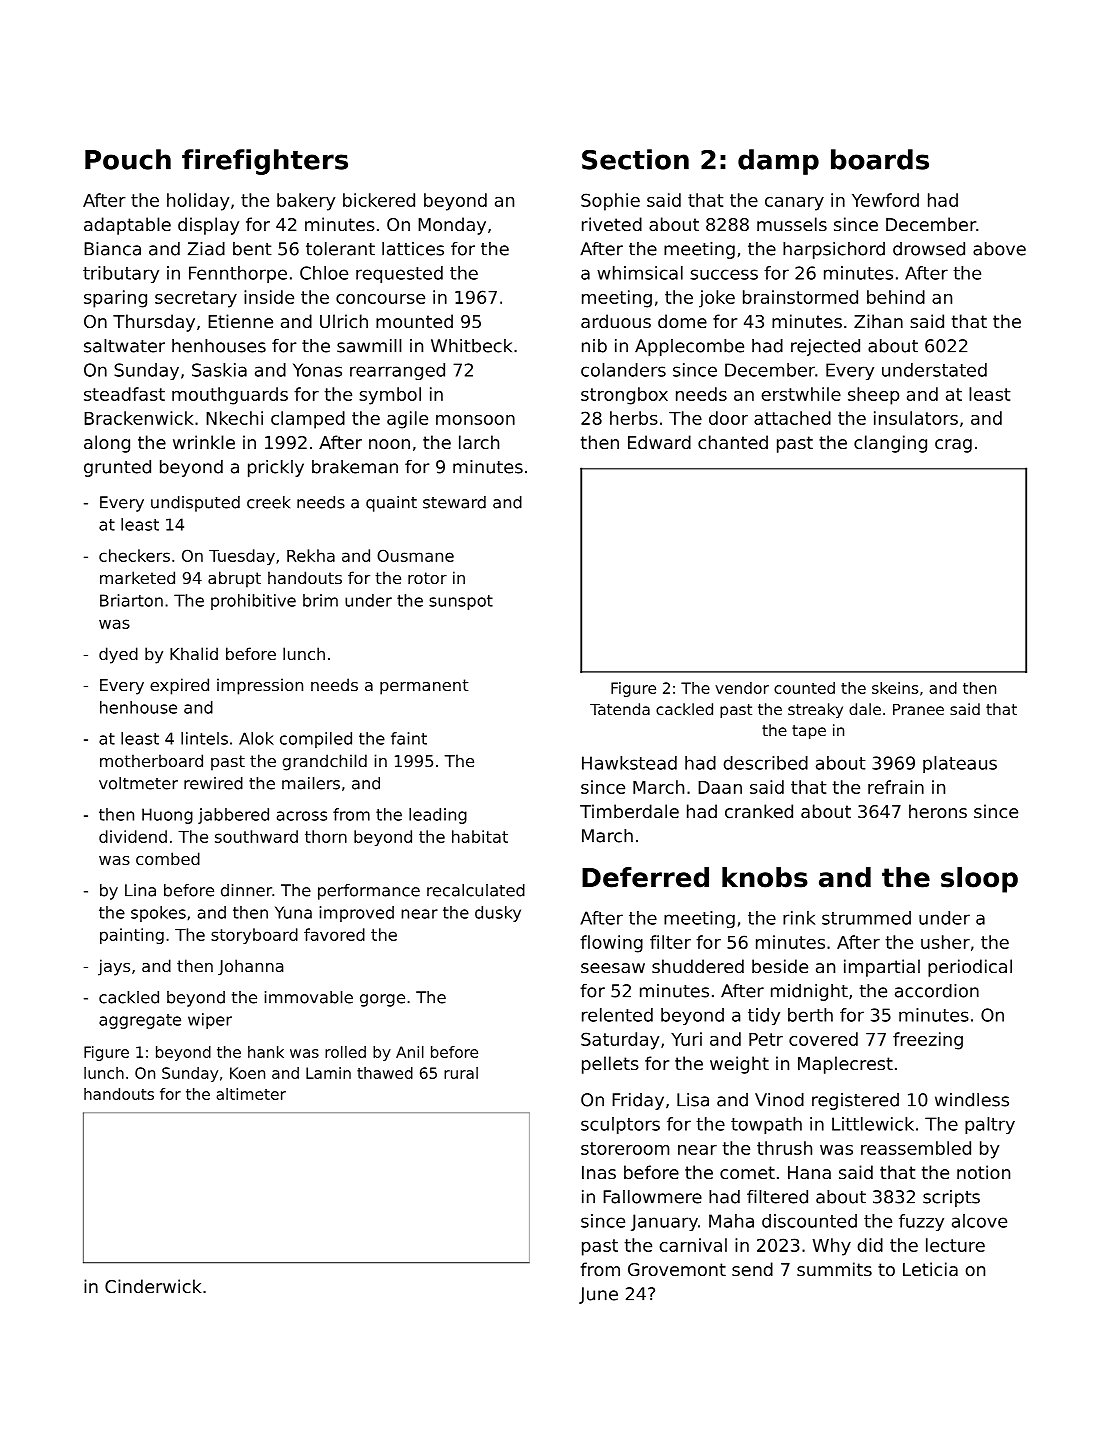  What do you see at coordinates (117, 468) in the image?
I see `grunted` at bounding box center [117, 468].
